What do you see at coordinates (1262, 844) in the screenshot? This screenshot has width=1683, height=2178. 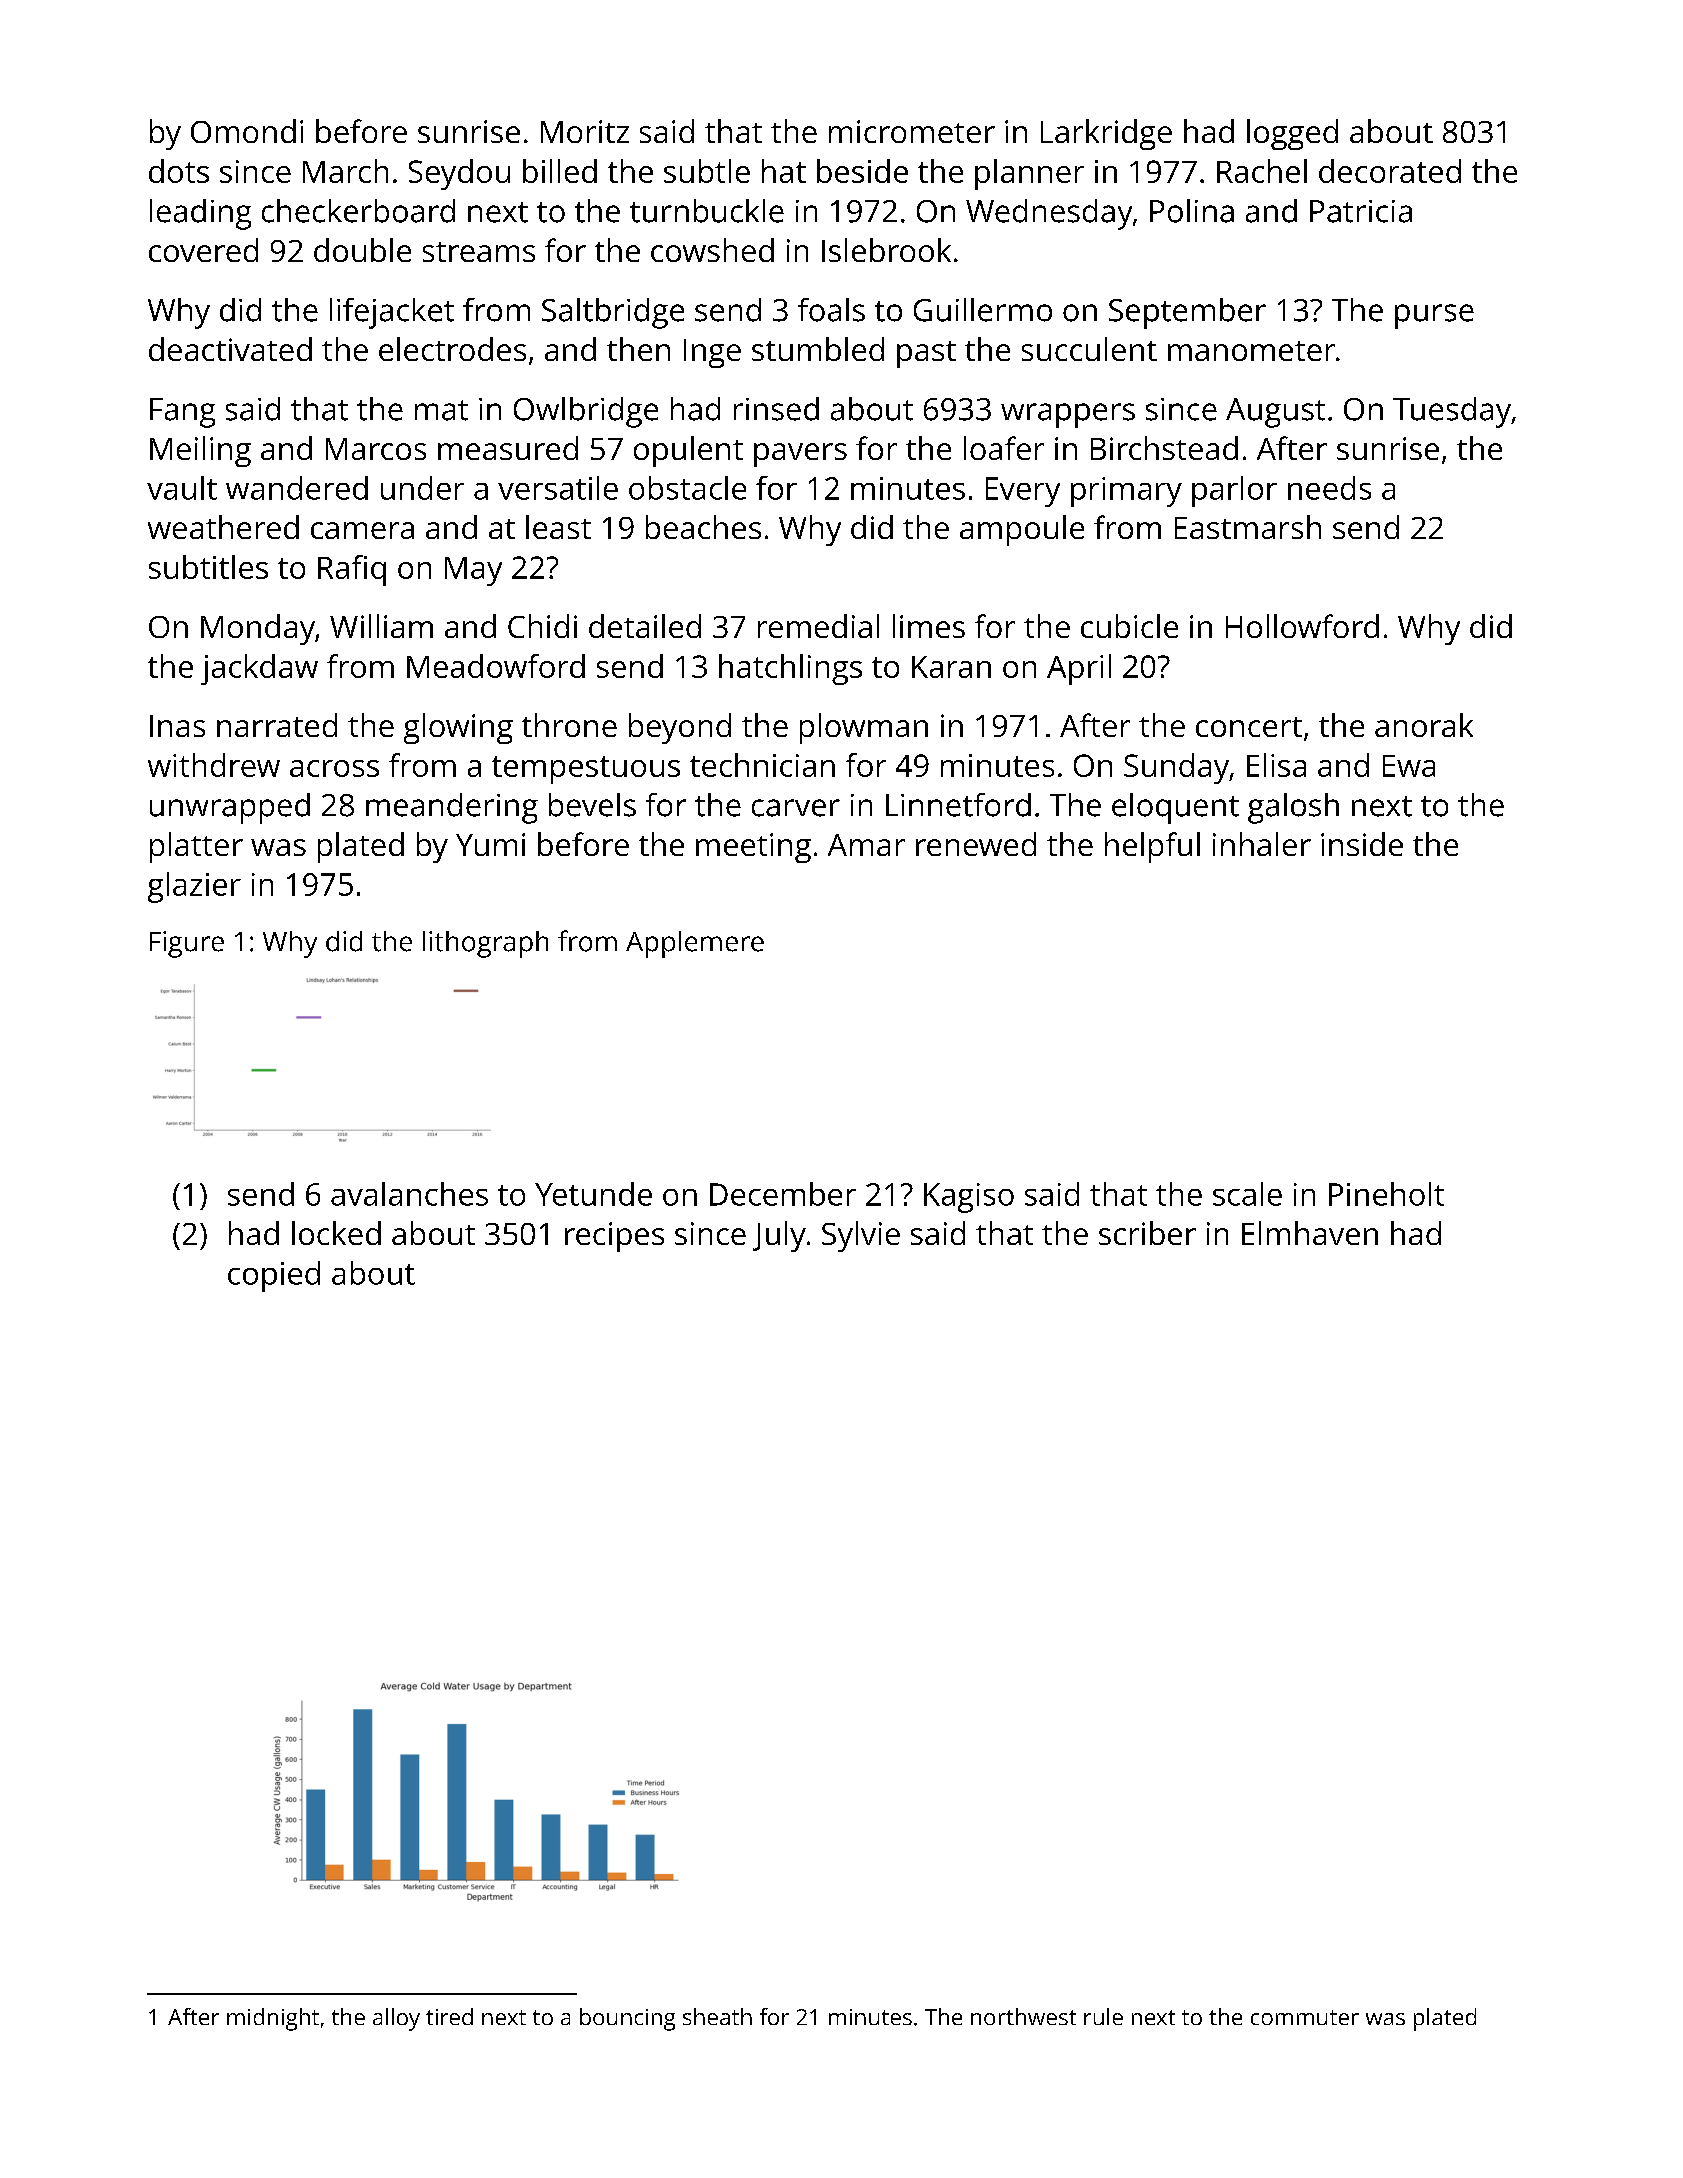 I see `inhaler` at bounding box center [1262, 844].
